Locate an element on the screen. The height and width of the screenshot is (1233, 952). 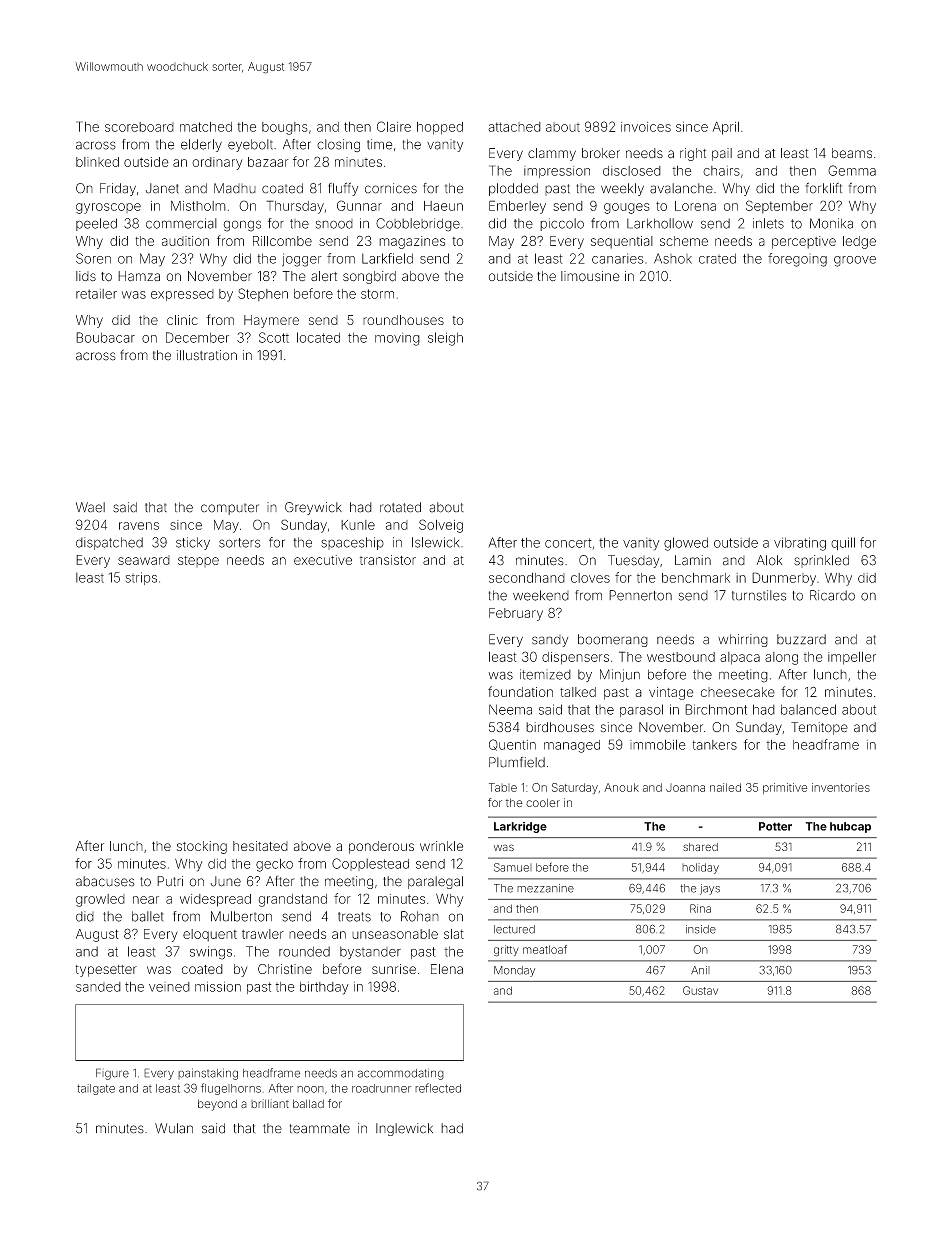
plodded is located at coordinates (513, 189).
